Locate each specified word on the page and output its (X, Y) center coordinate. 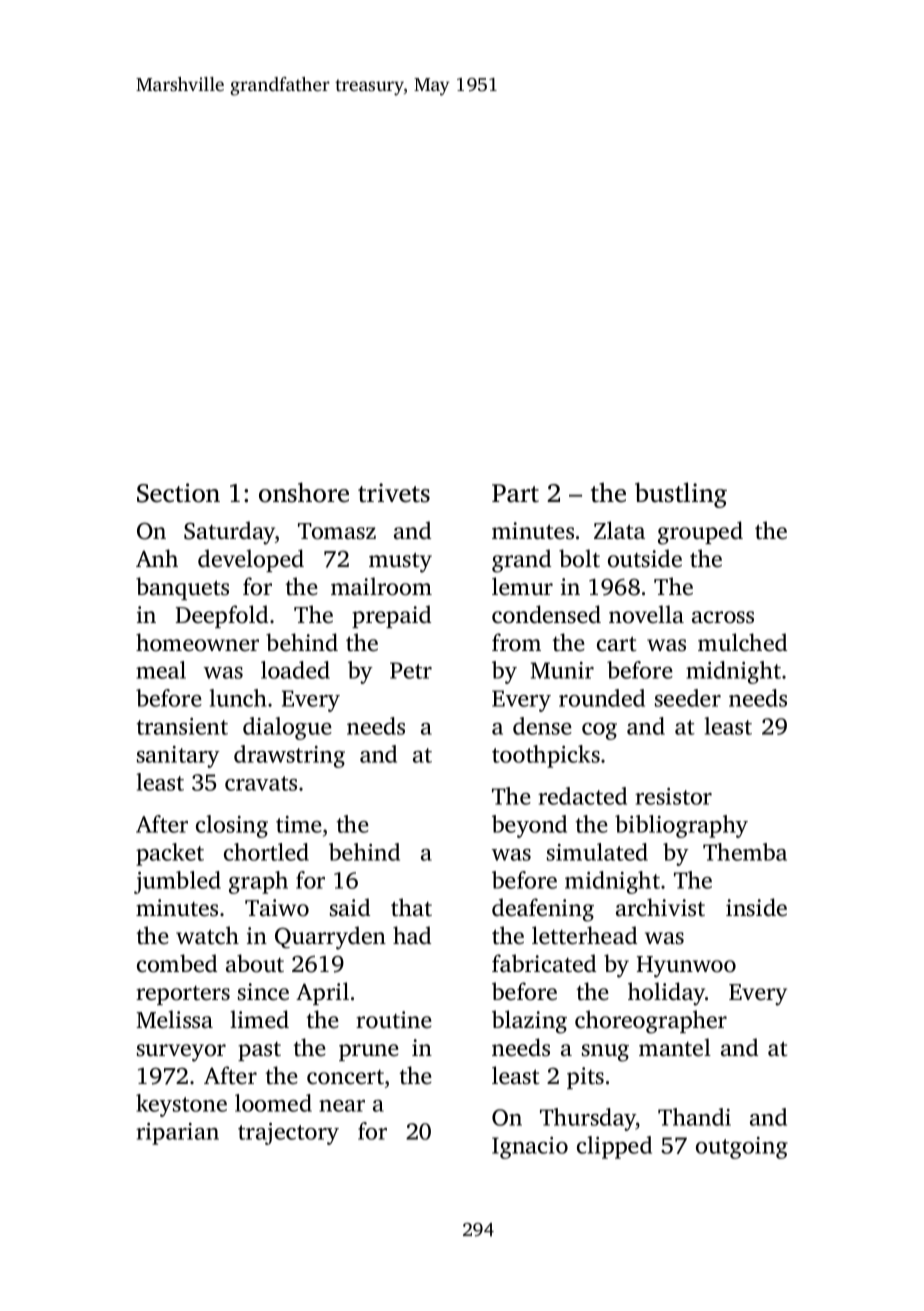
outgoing (742, 1148)
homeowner (197, 642)
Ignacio (530, 1148)
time (299, 824)
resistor (673, 796)
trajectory (288, 1134)
